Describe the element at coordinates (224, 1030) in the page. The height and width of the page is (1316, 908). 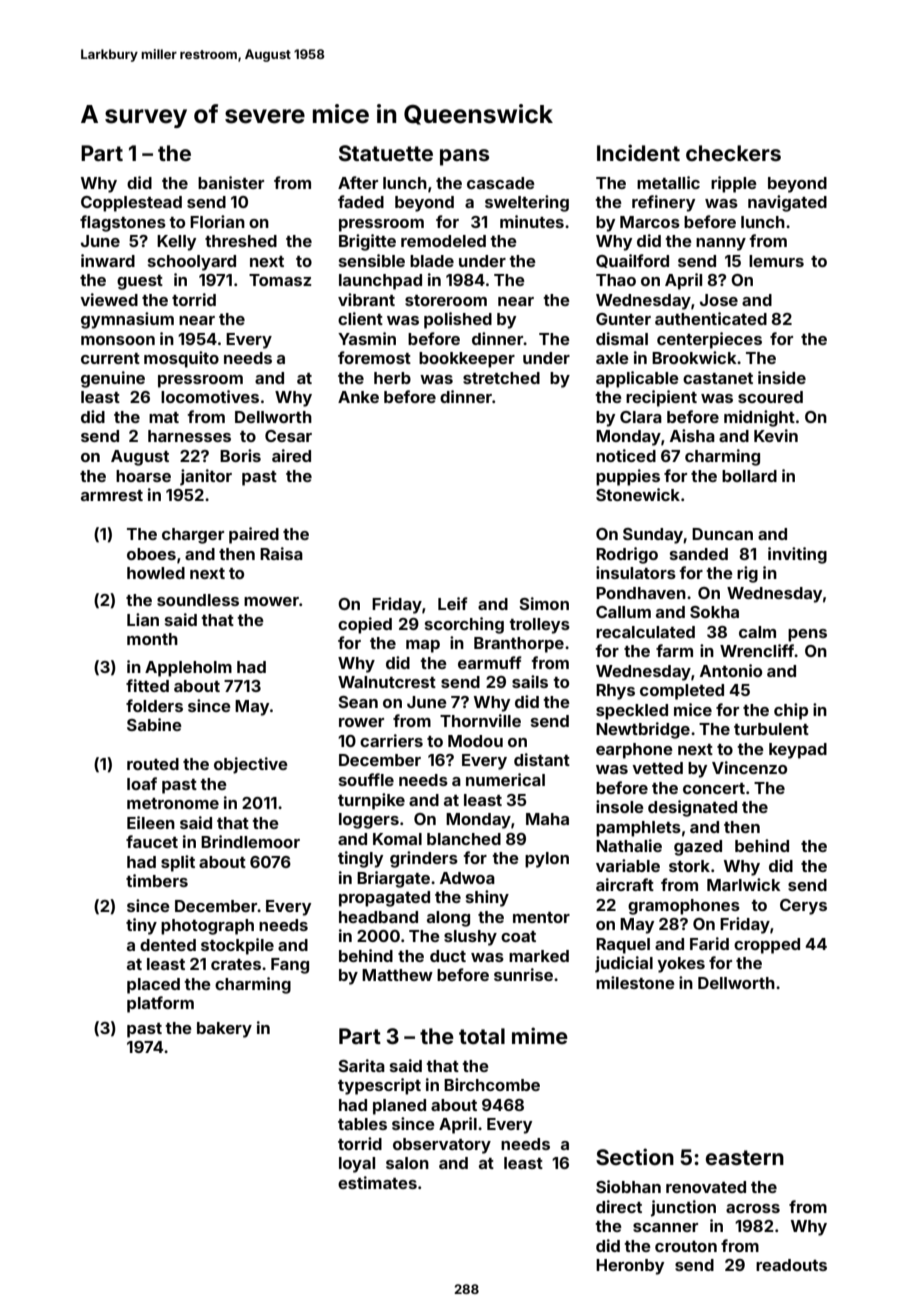
I see `bakery` at that location.
